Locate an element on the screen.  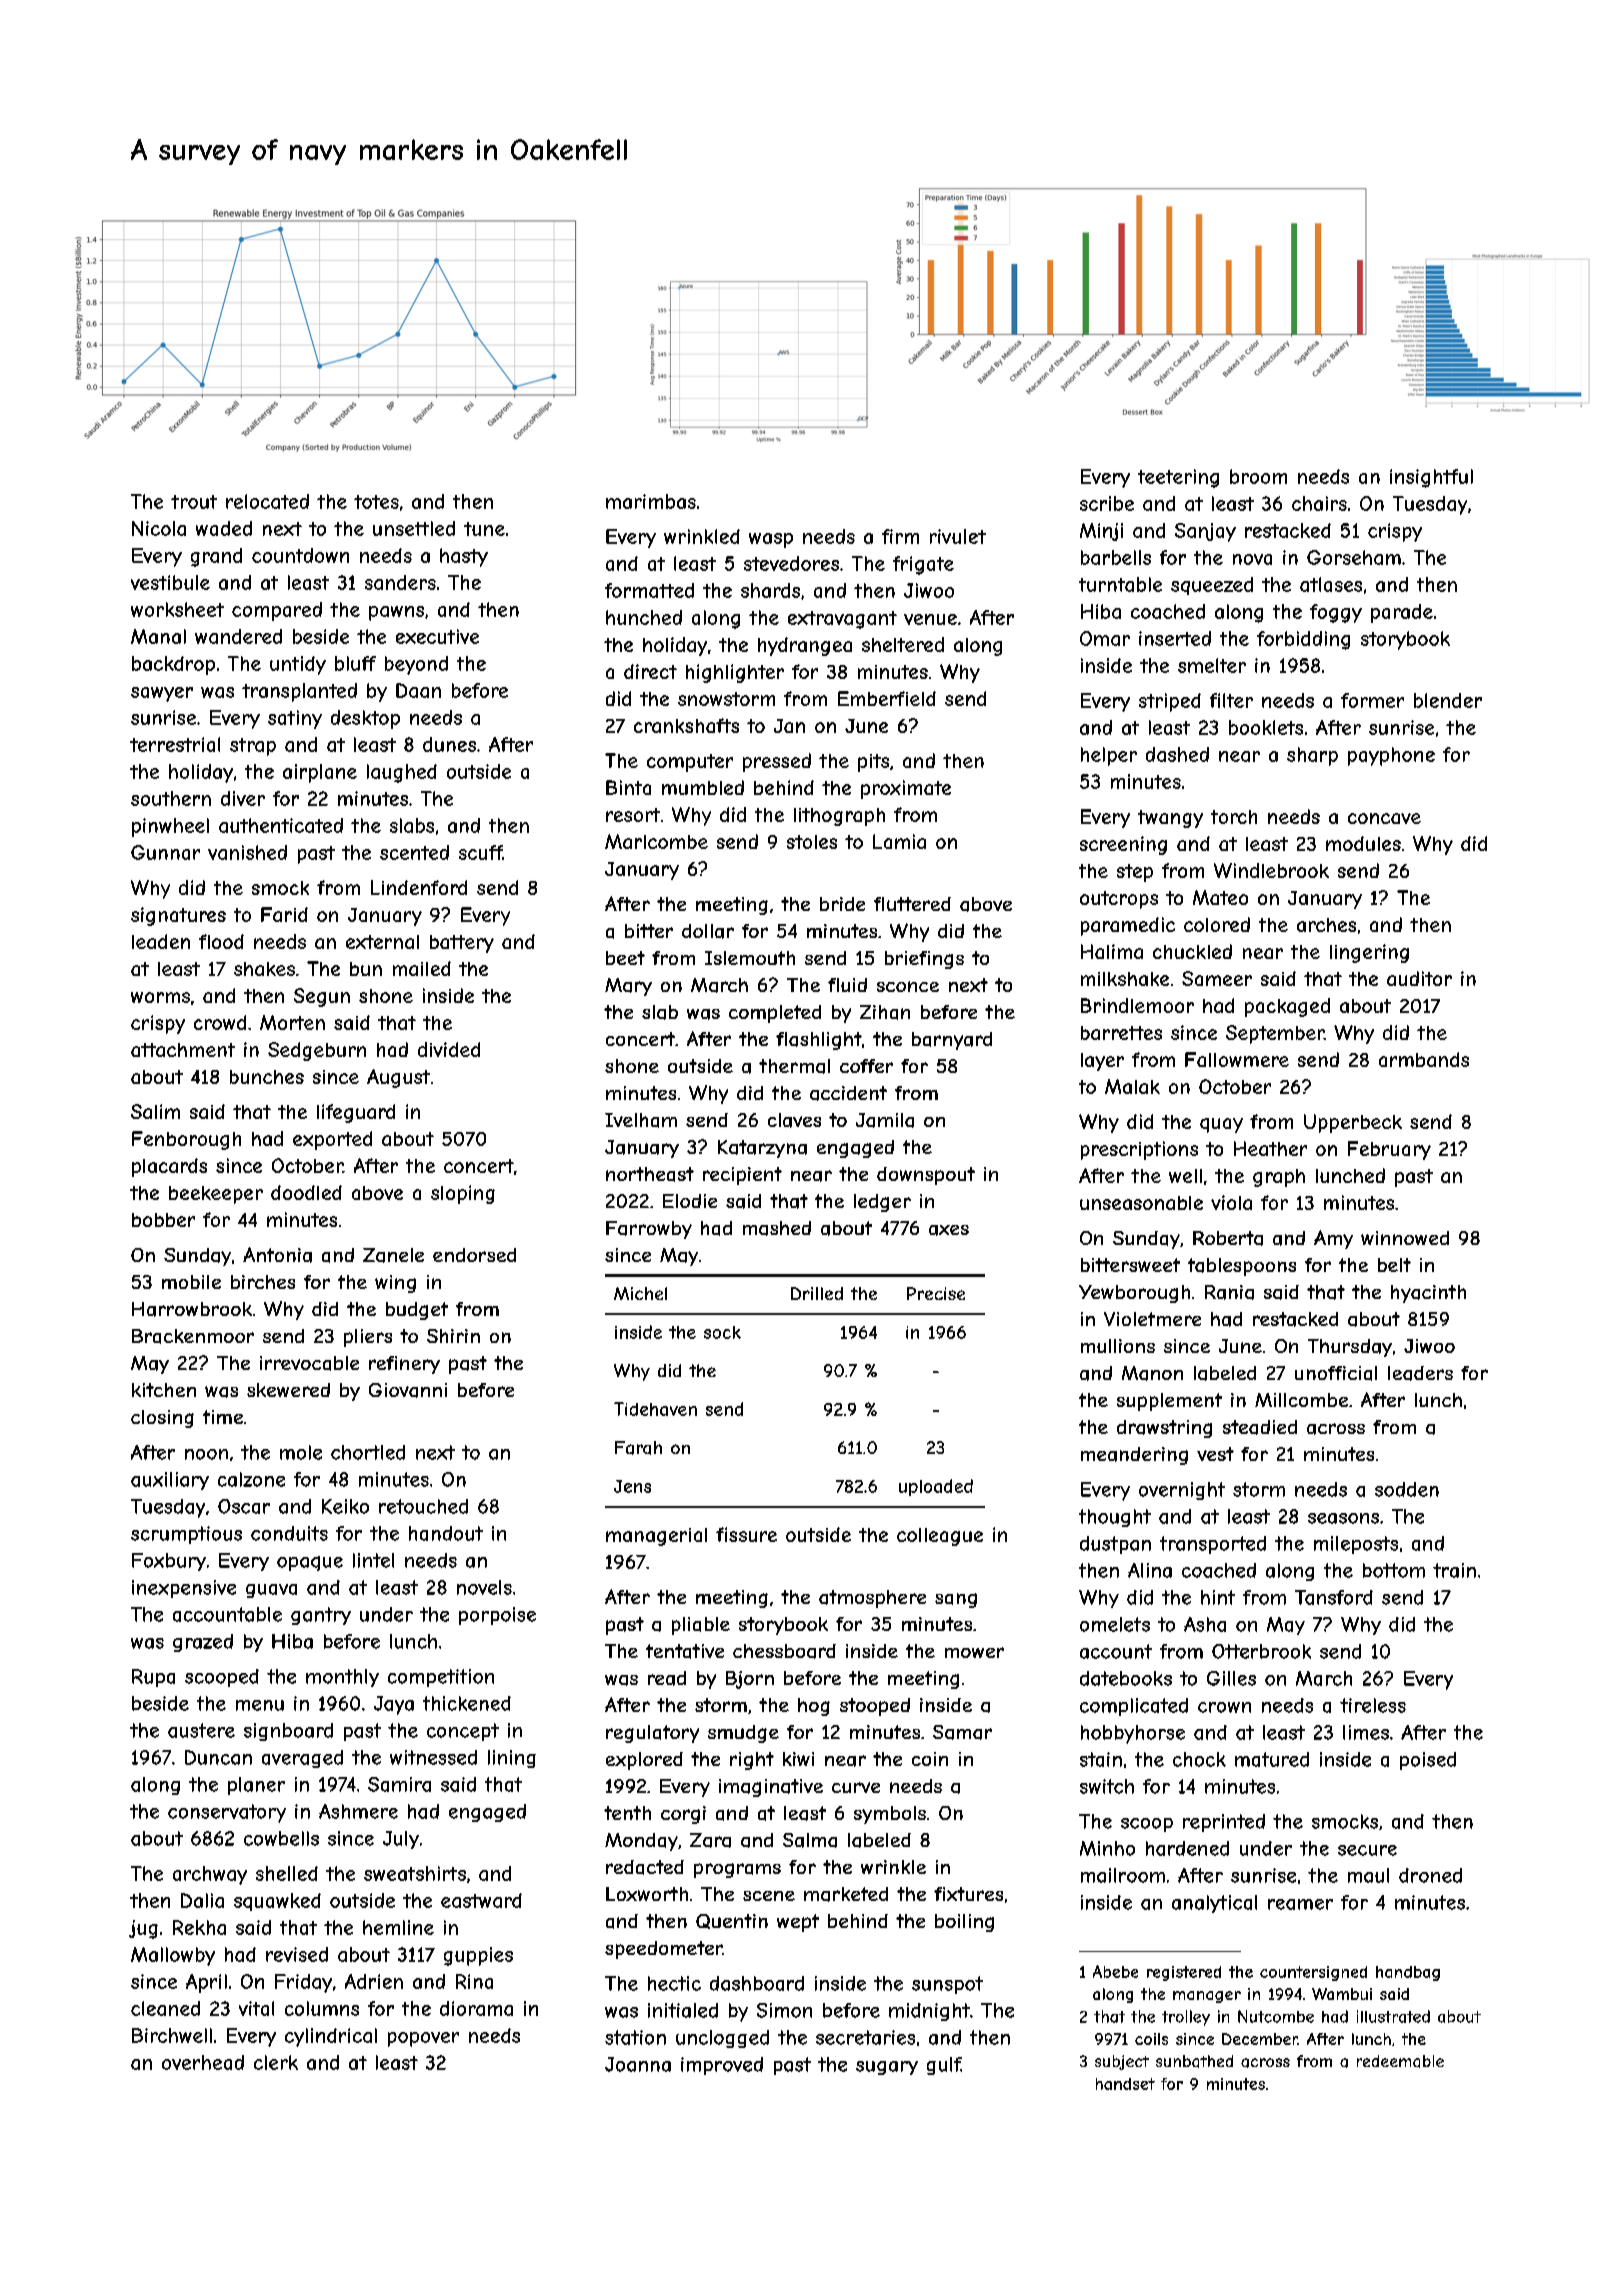
Islemouth is located at coordinates (750, 958).
